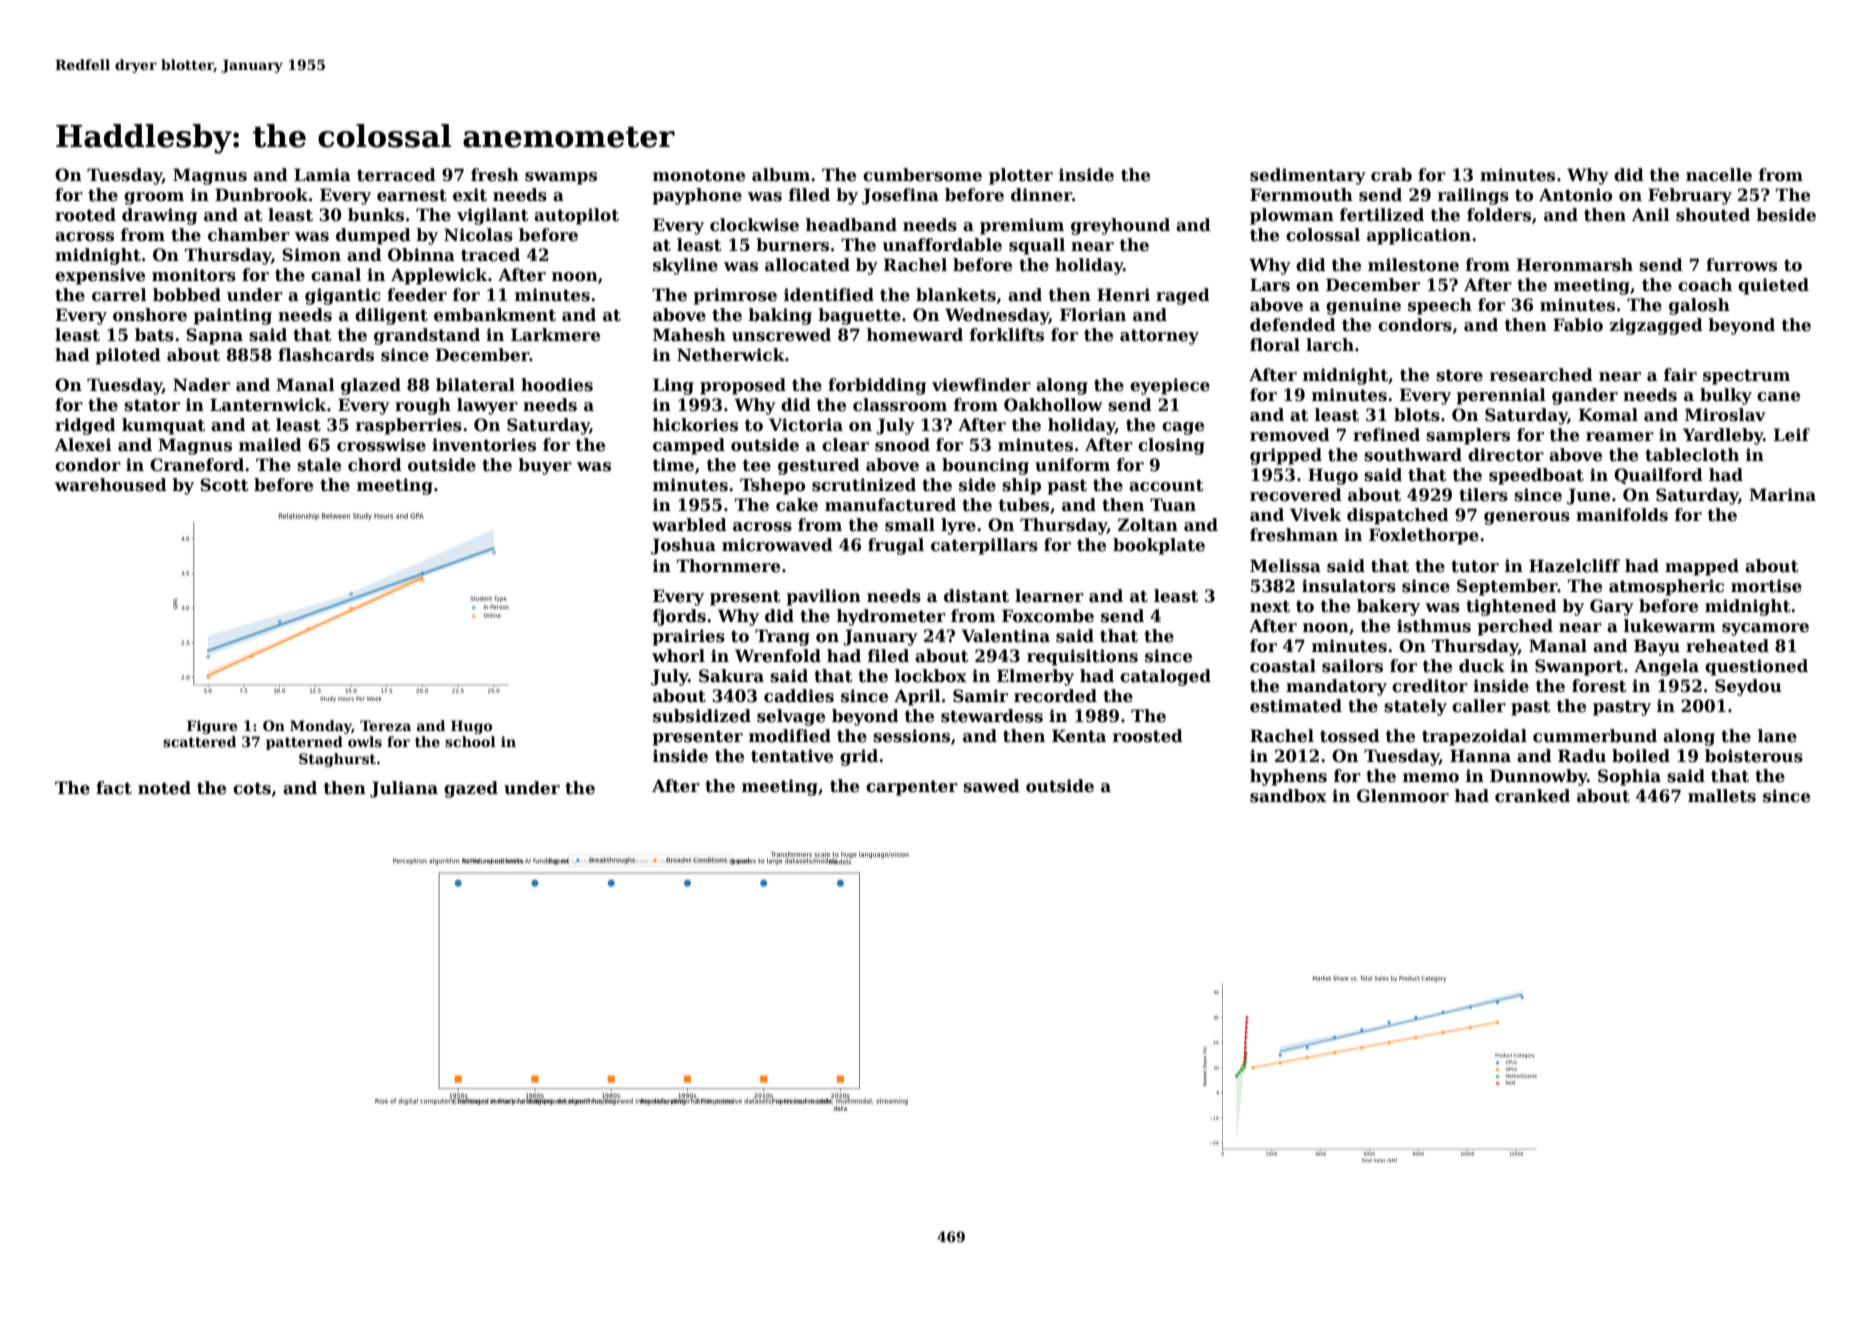 Image resolution: width=1874 pixels, height=1325 pixels. What do you see at coordinates (699, 175) in the screenshot?
I see `monotone` at bounding box center [699, 175].
